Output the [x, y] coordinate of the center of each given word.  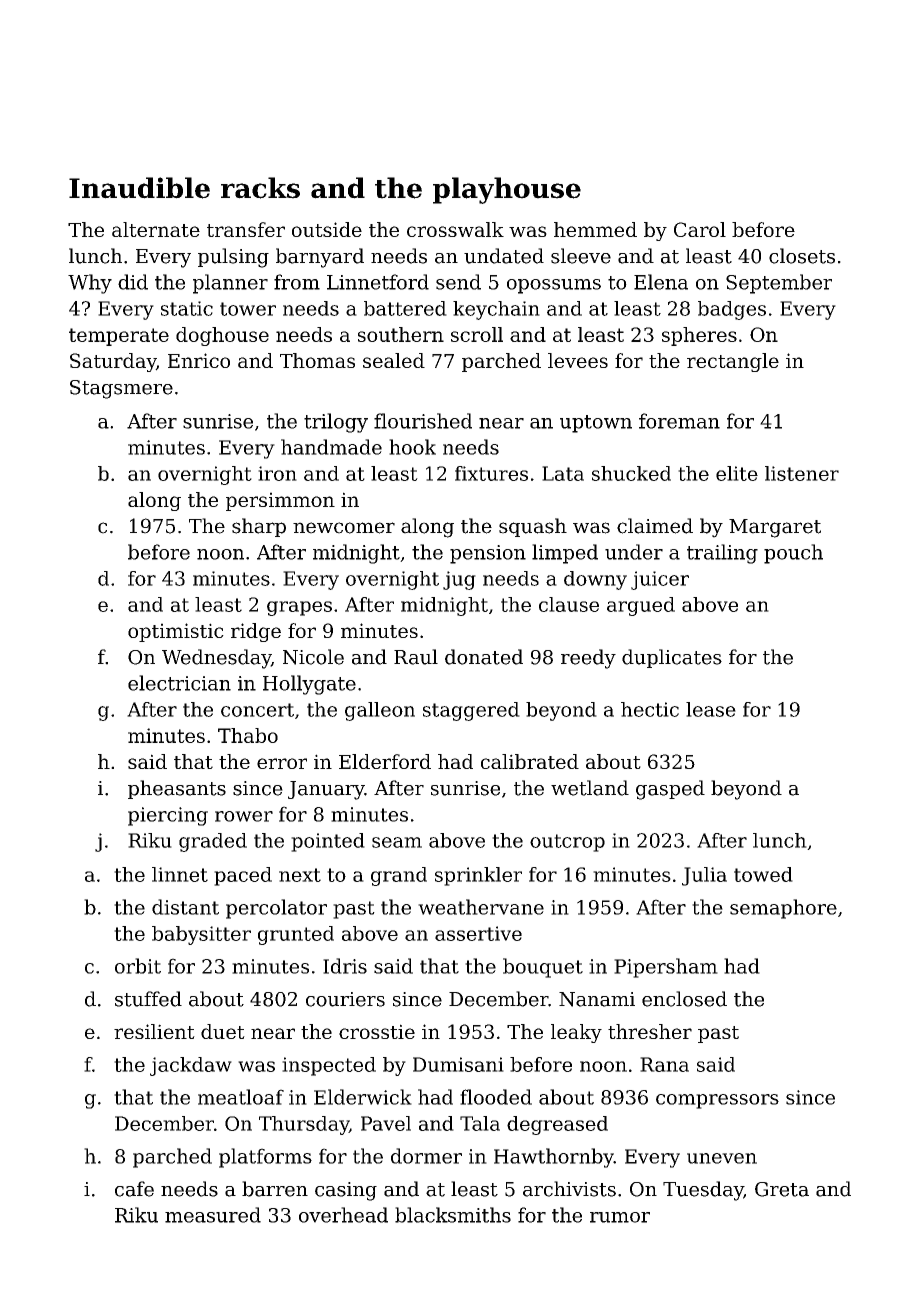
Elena [661, 282]
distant [185, 907]
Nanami [597, 999]
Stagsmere [121, 389]
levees [578, 360]
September [779, 284]
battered [405, 308]
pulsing [233, 258]
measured [213, 1215]
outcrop [567, 843]
